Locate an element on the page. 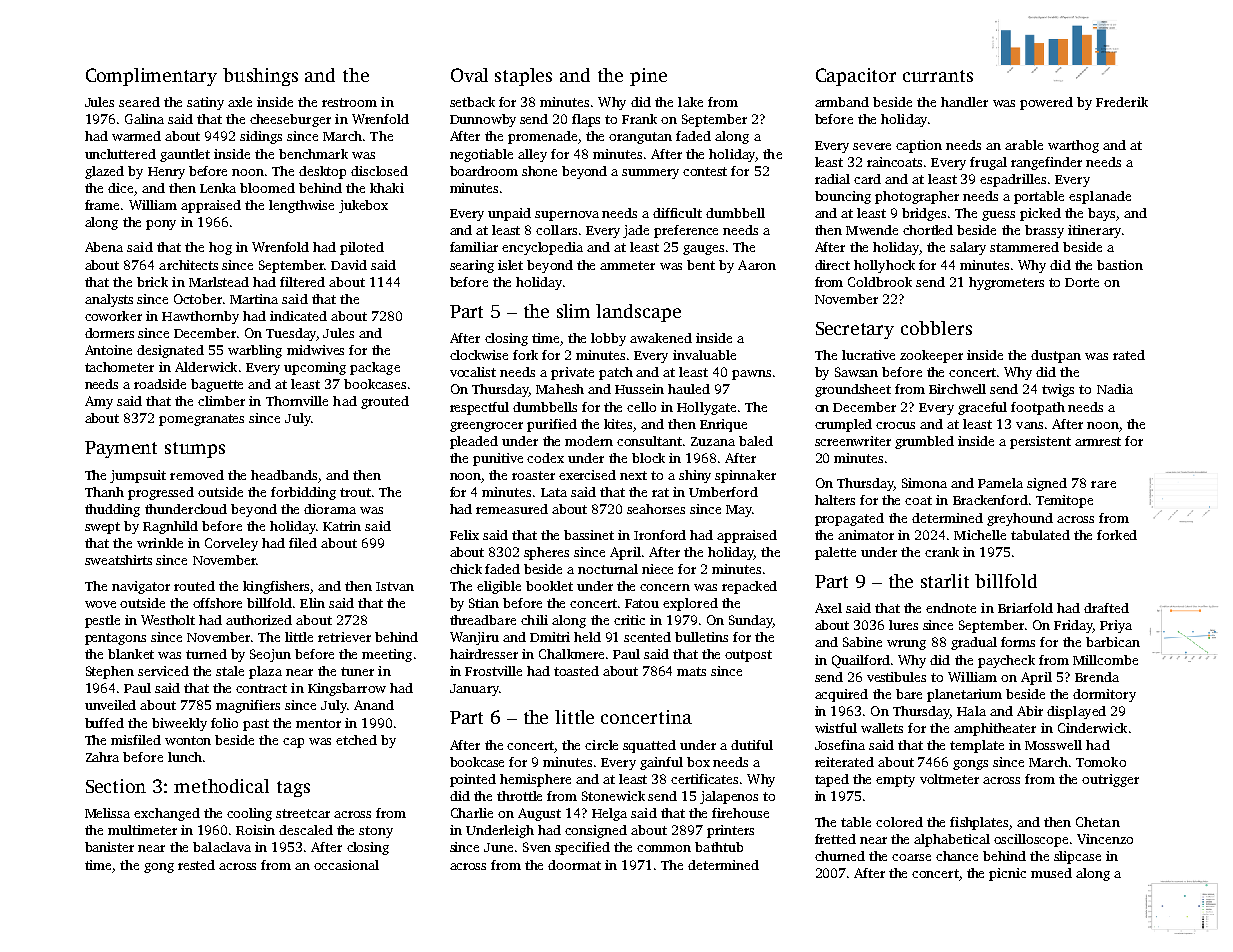 The width and height of the document is (1233, 952). esplanade is located at coordinates (1100, 197).
